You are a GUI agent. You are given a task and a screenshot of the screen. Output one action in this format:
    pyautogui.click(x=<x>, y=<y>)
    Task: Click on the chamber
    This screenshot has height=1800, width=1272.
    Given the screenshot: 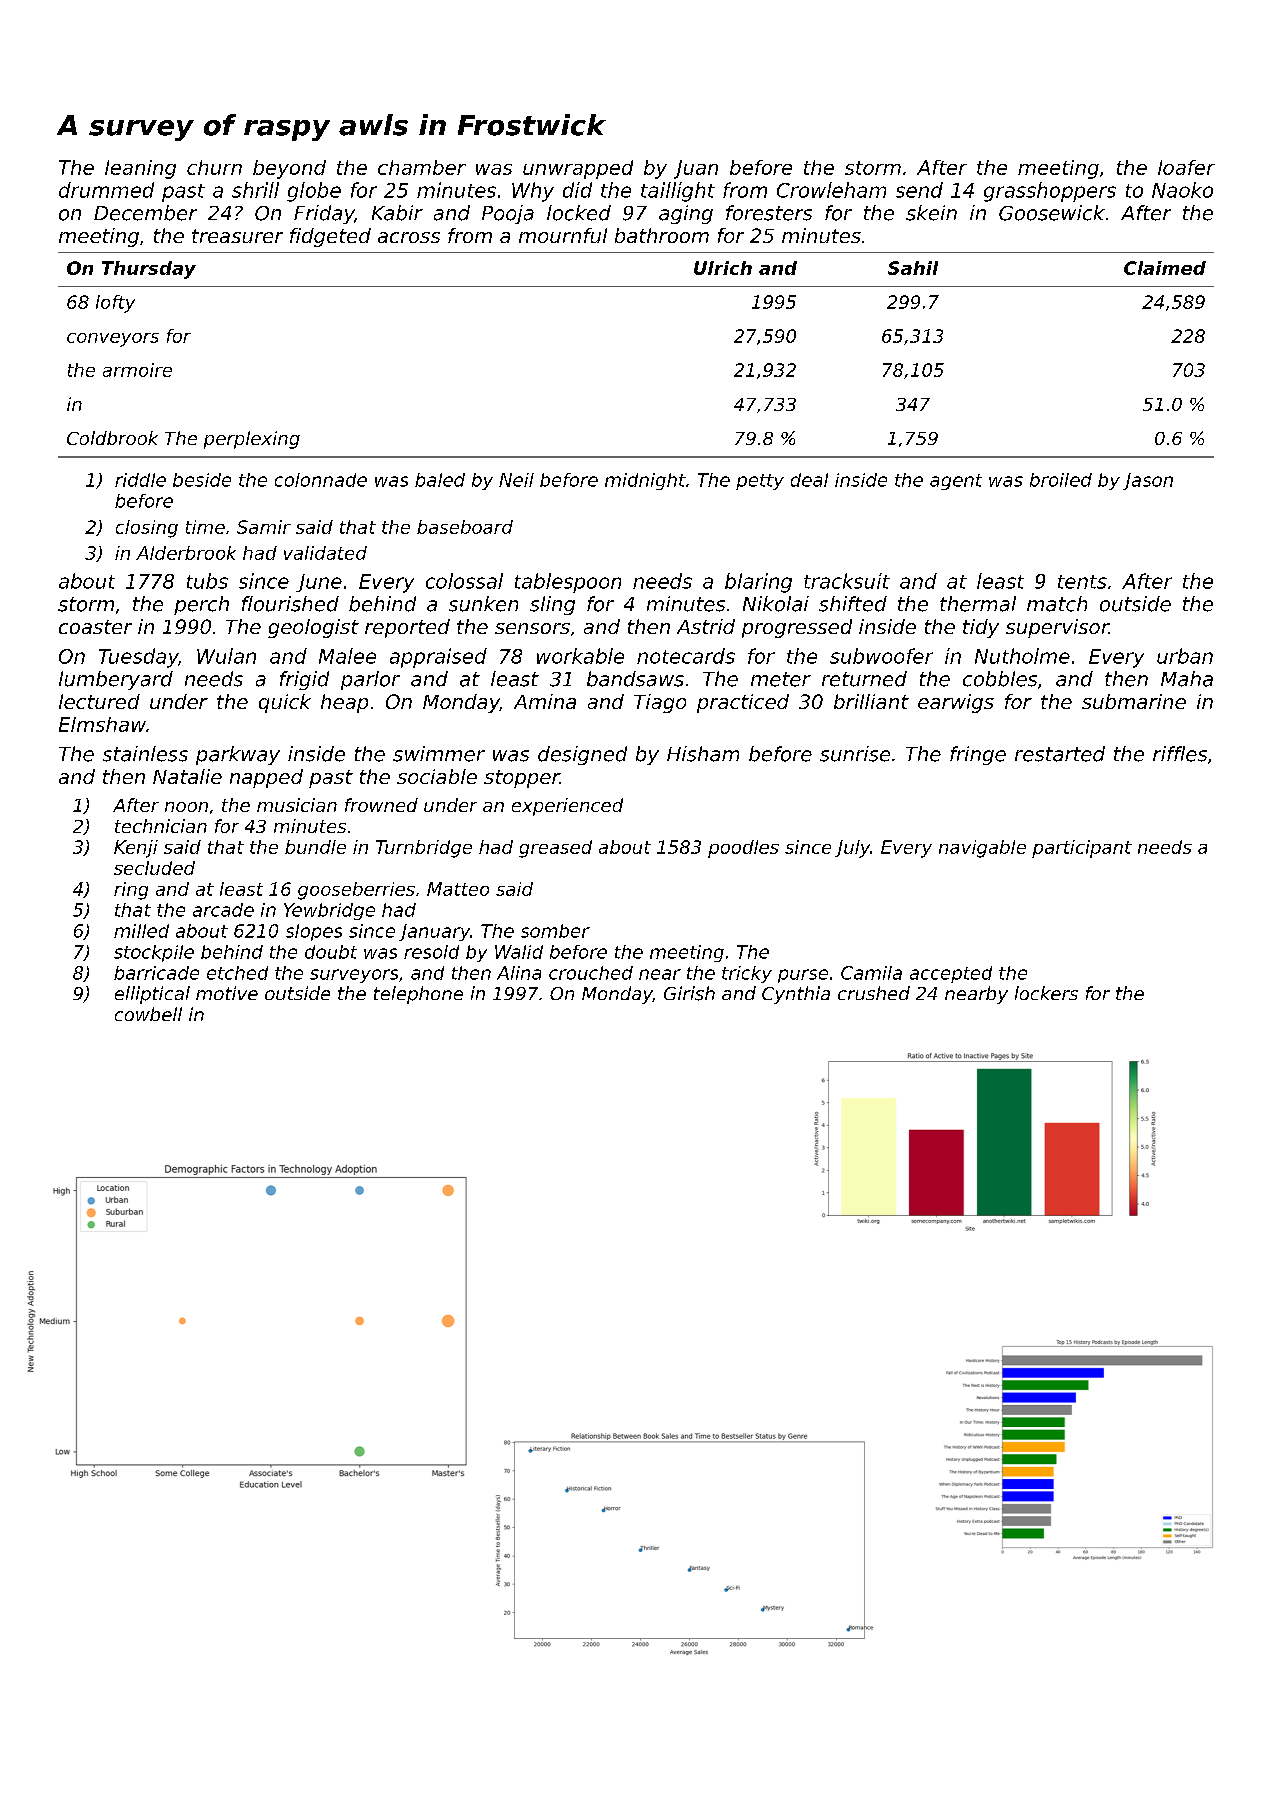 What is the action you would take?
    pyautogui.click(x=422, y=167)
